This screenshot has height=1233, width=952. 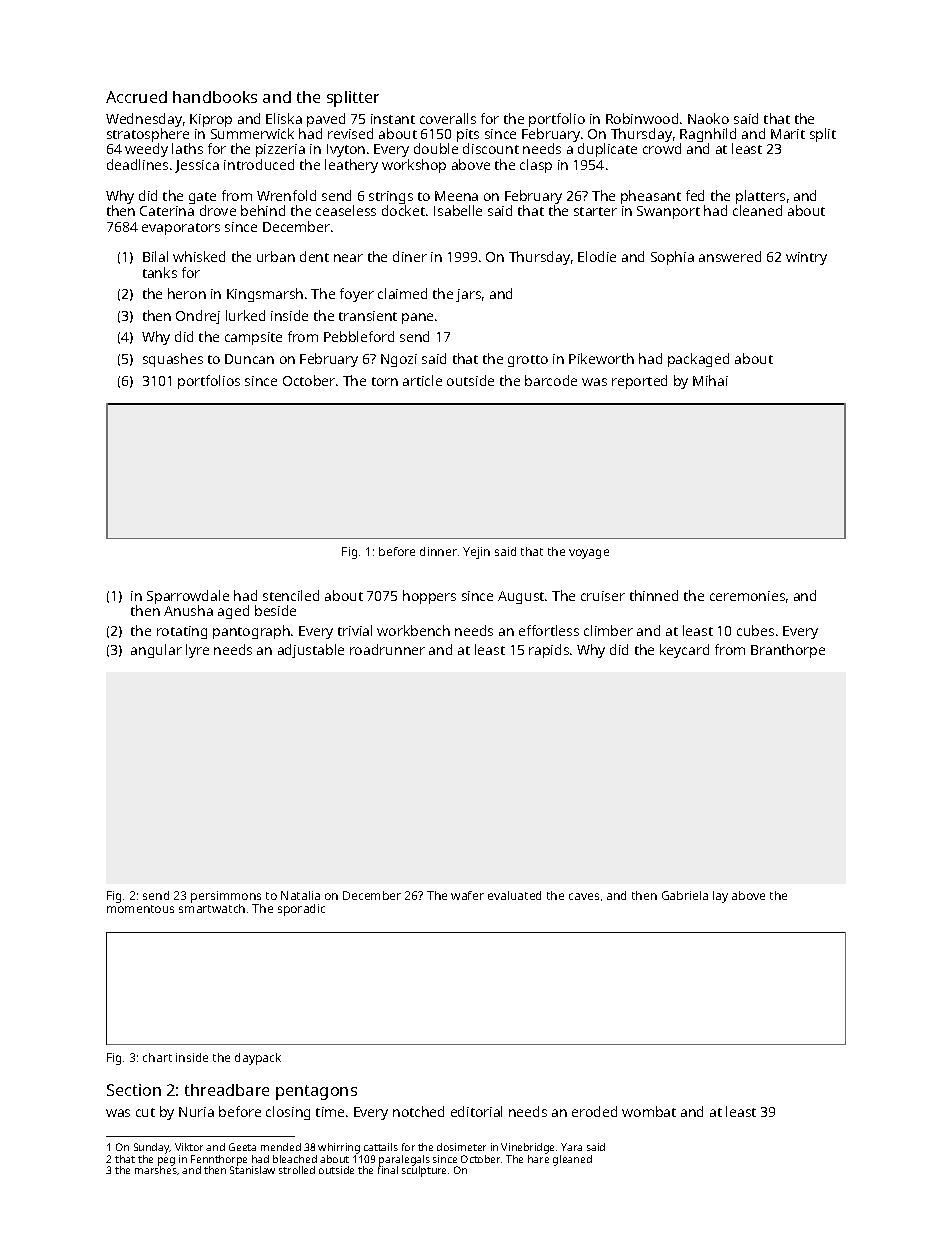 I want to click on deadlines, so click(x=137, y=164).
